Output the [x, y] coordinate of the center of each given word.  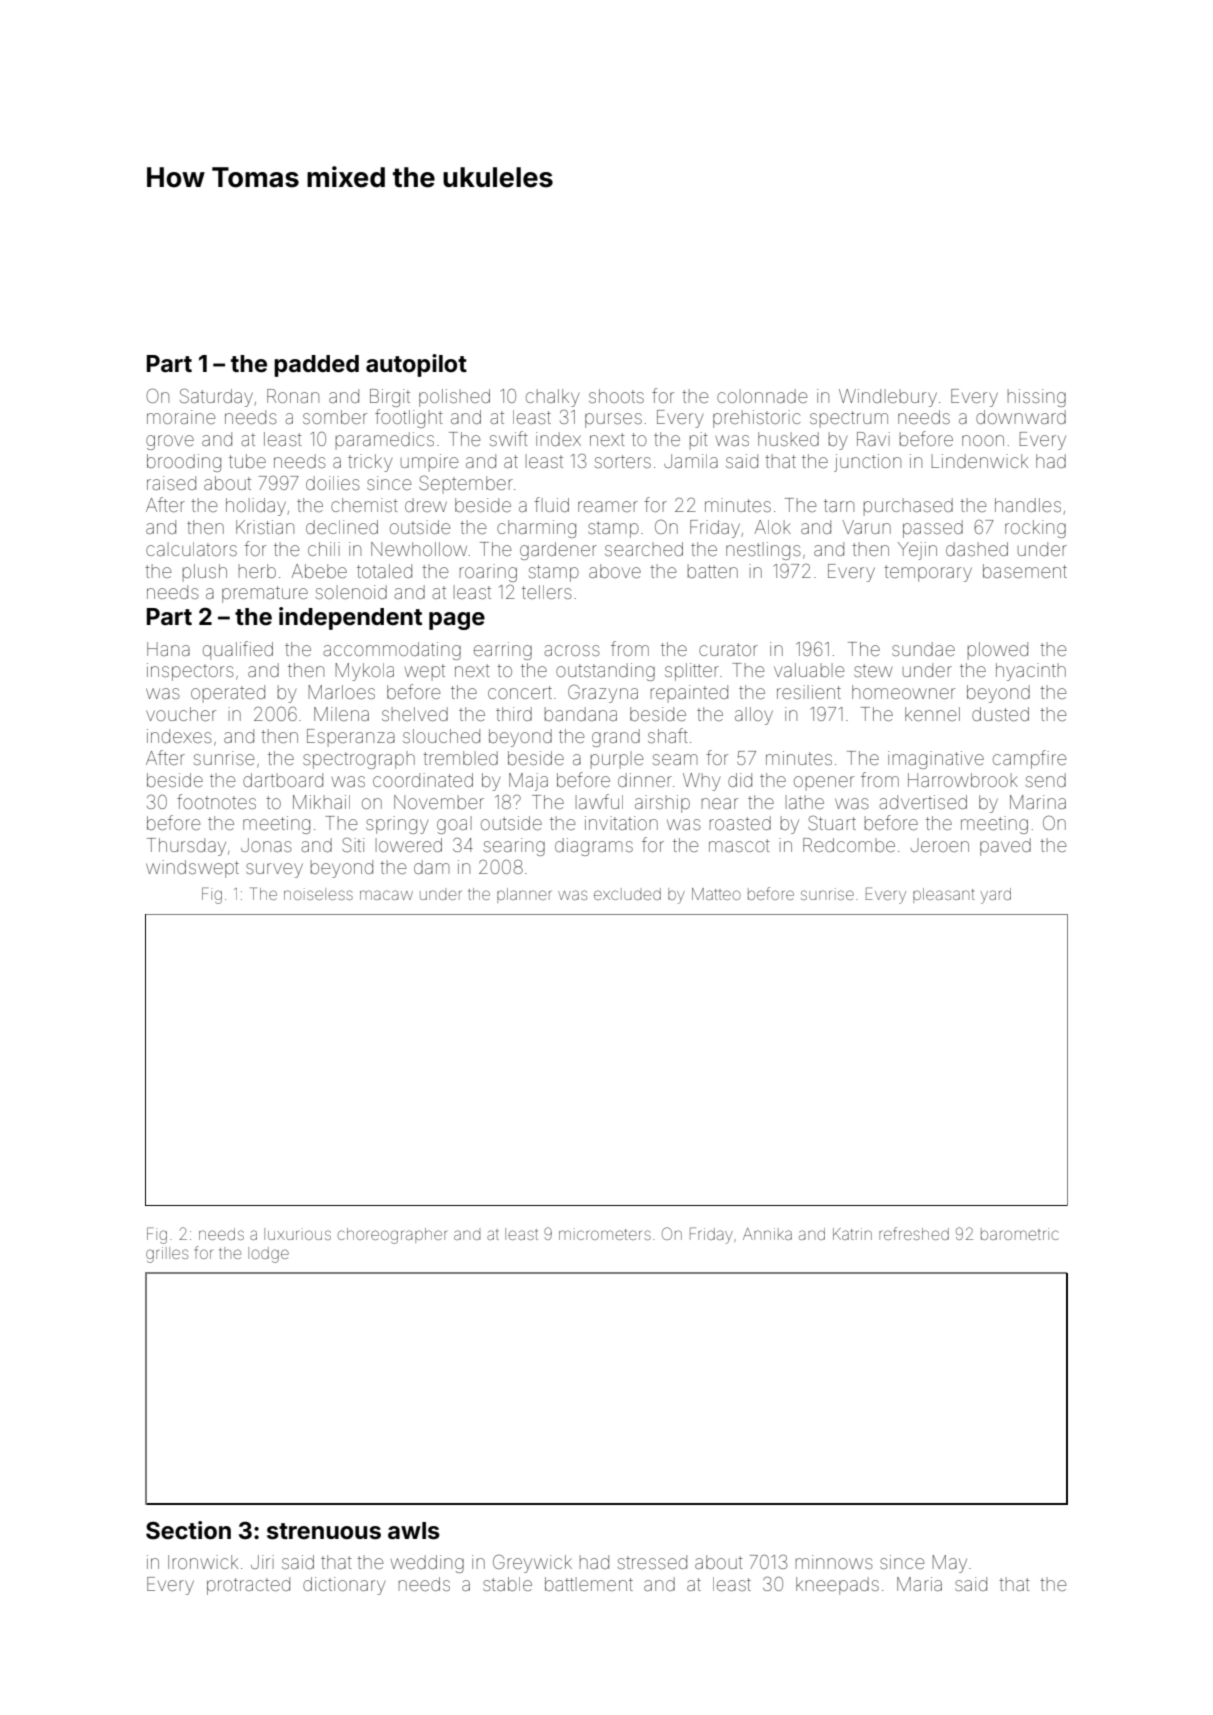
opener [824, 783]
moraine [181, 417]
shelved [415, 714]
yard [996, 896]
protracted [248, 1586]
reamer [608, 506]
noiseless [318, 894]
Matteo [716, 894]
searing [514, 847]
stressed [652, 1562]
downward [1021, 417]
